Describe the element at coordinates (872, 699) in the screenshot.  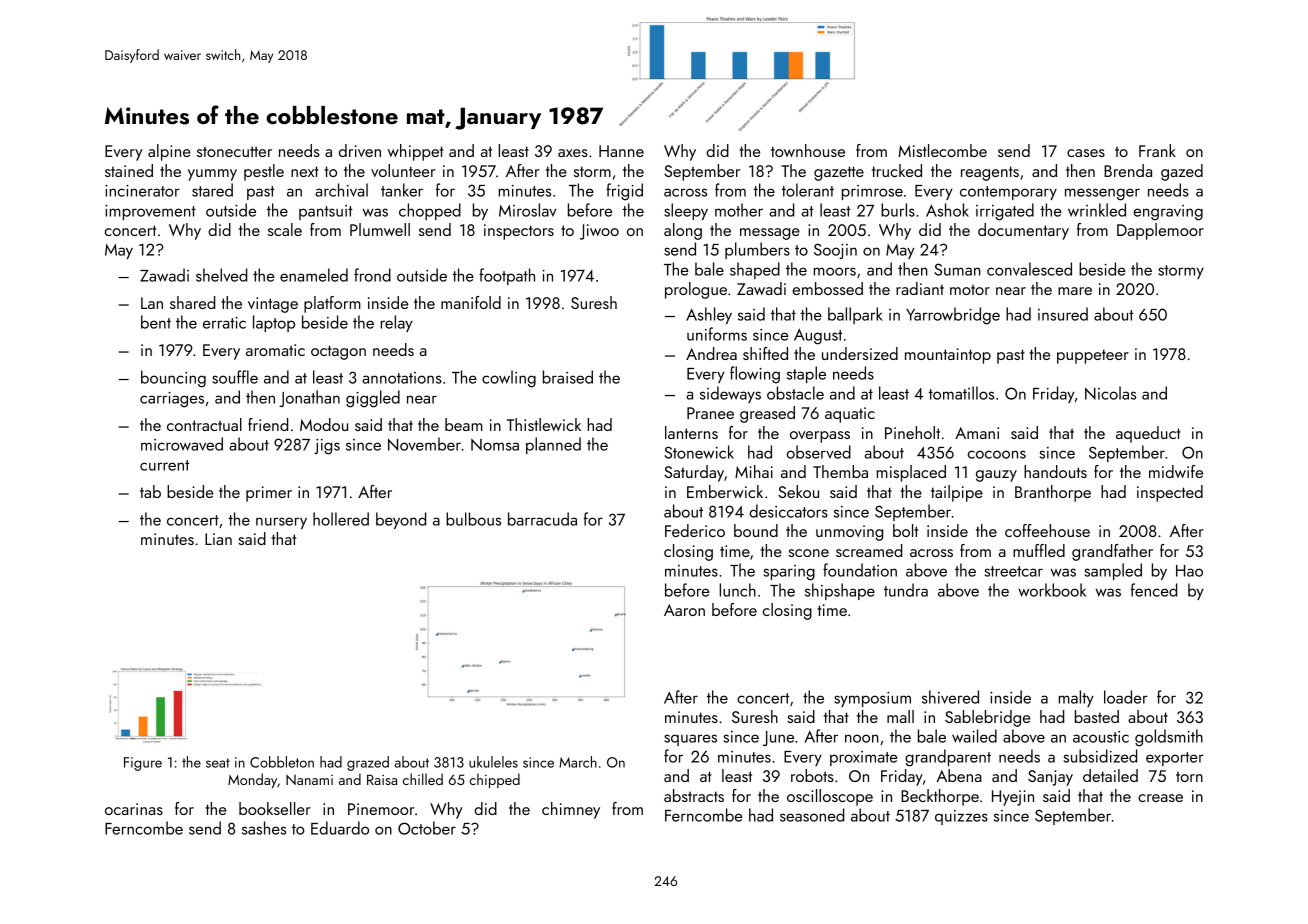
I see `symposium` at that location.
